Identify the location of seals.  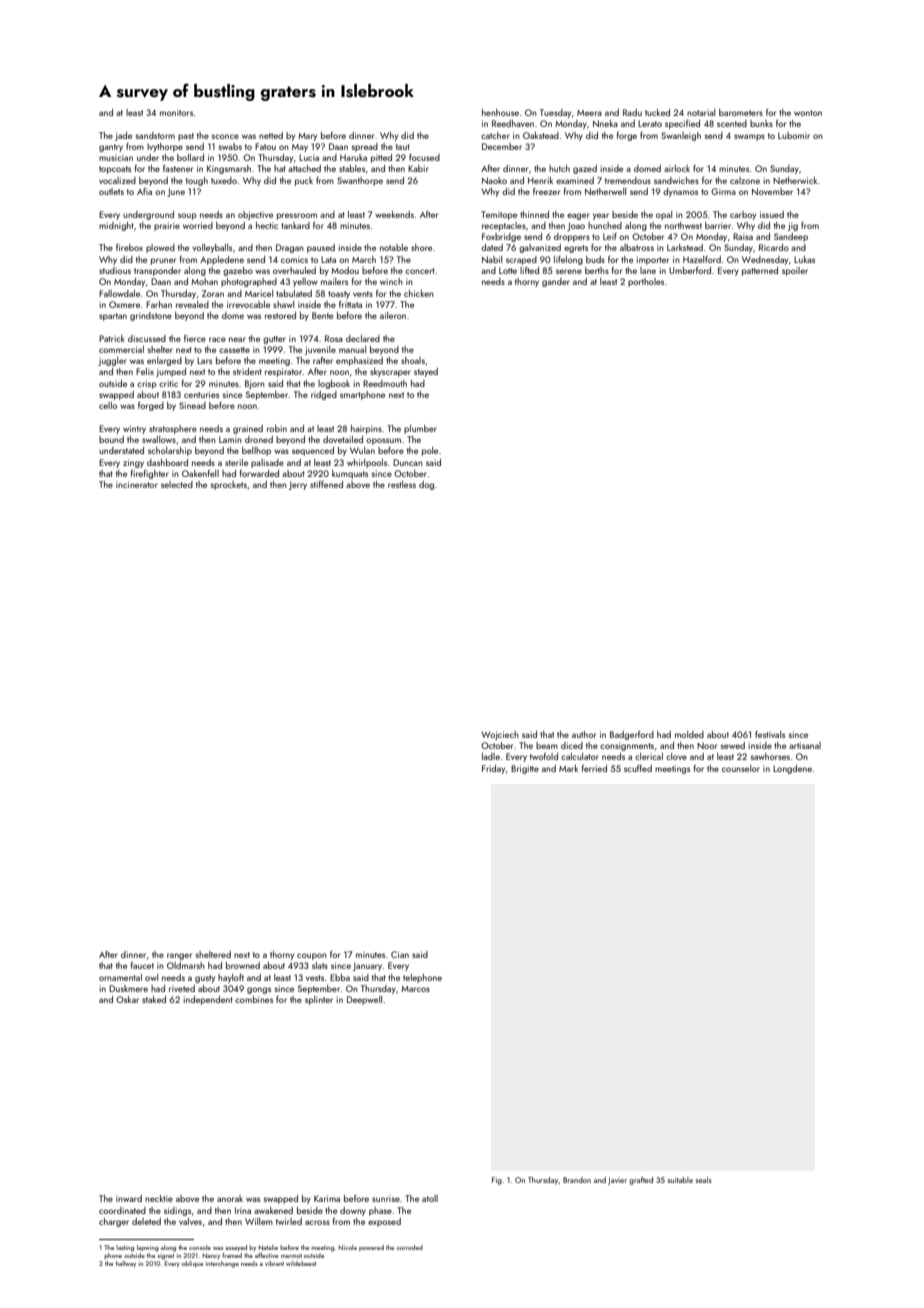
(703, 1180).
